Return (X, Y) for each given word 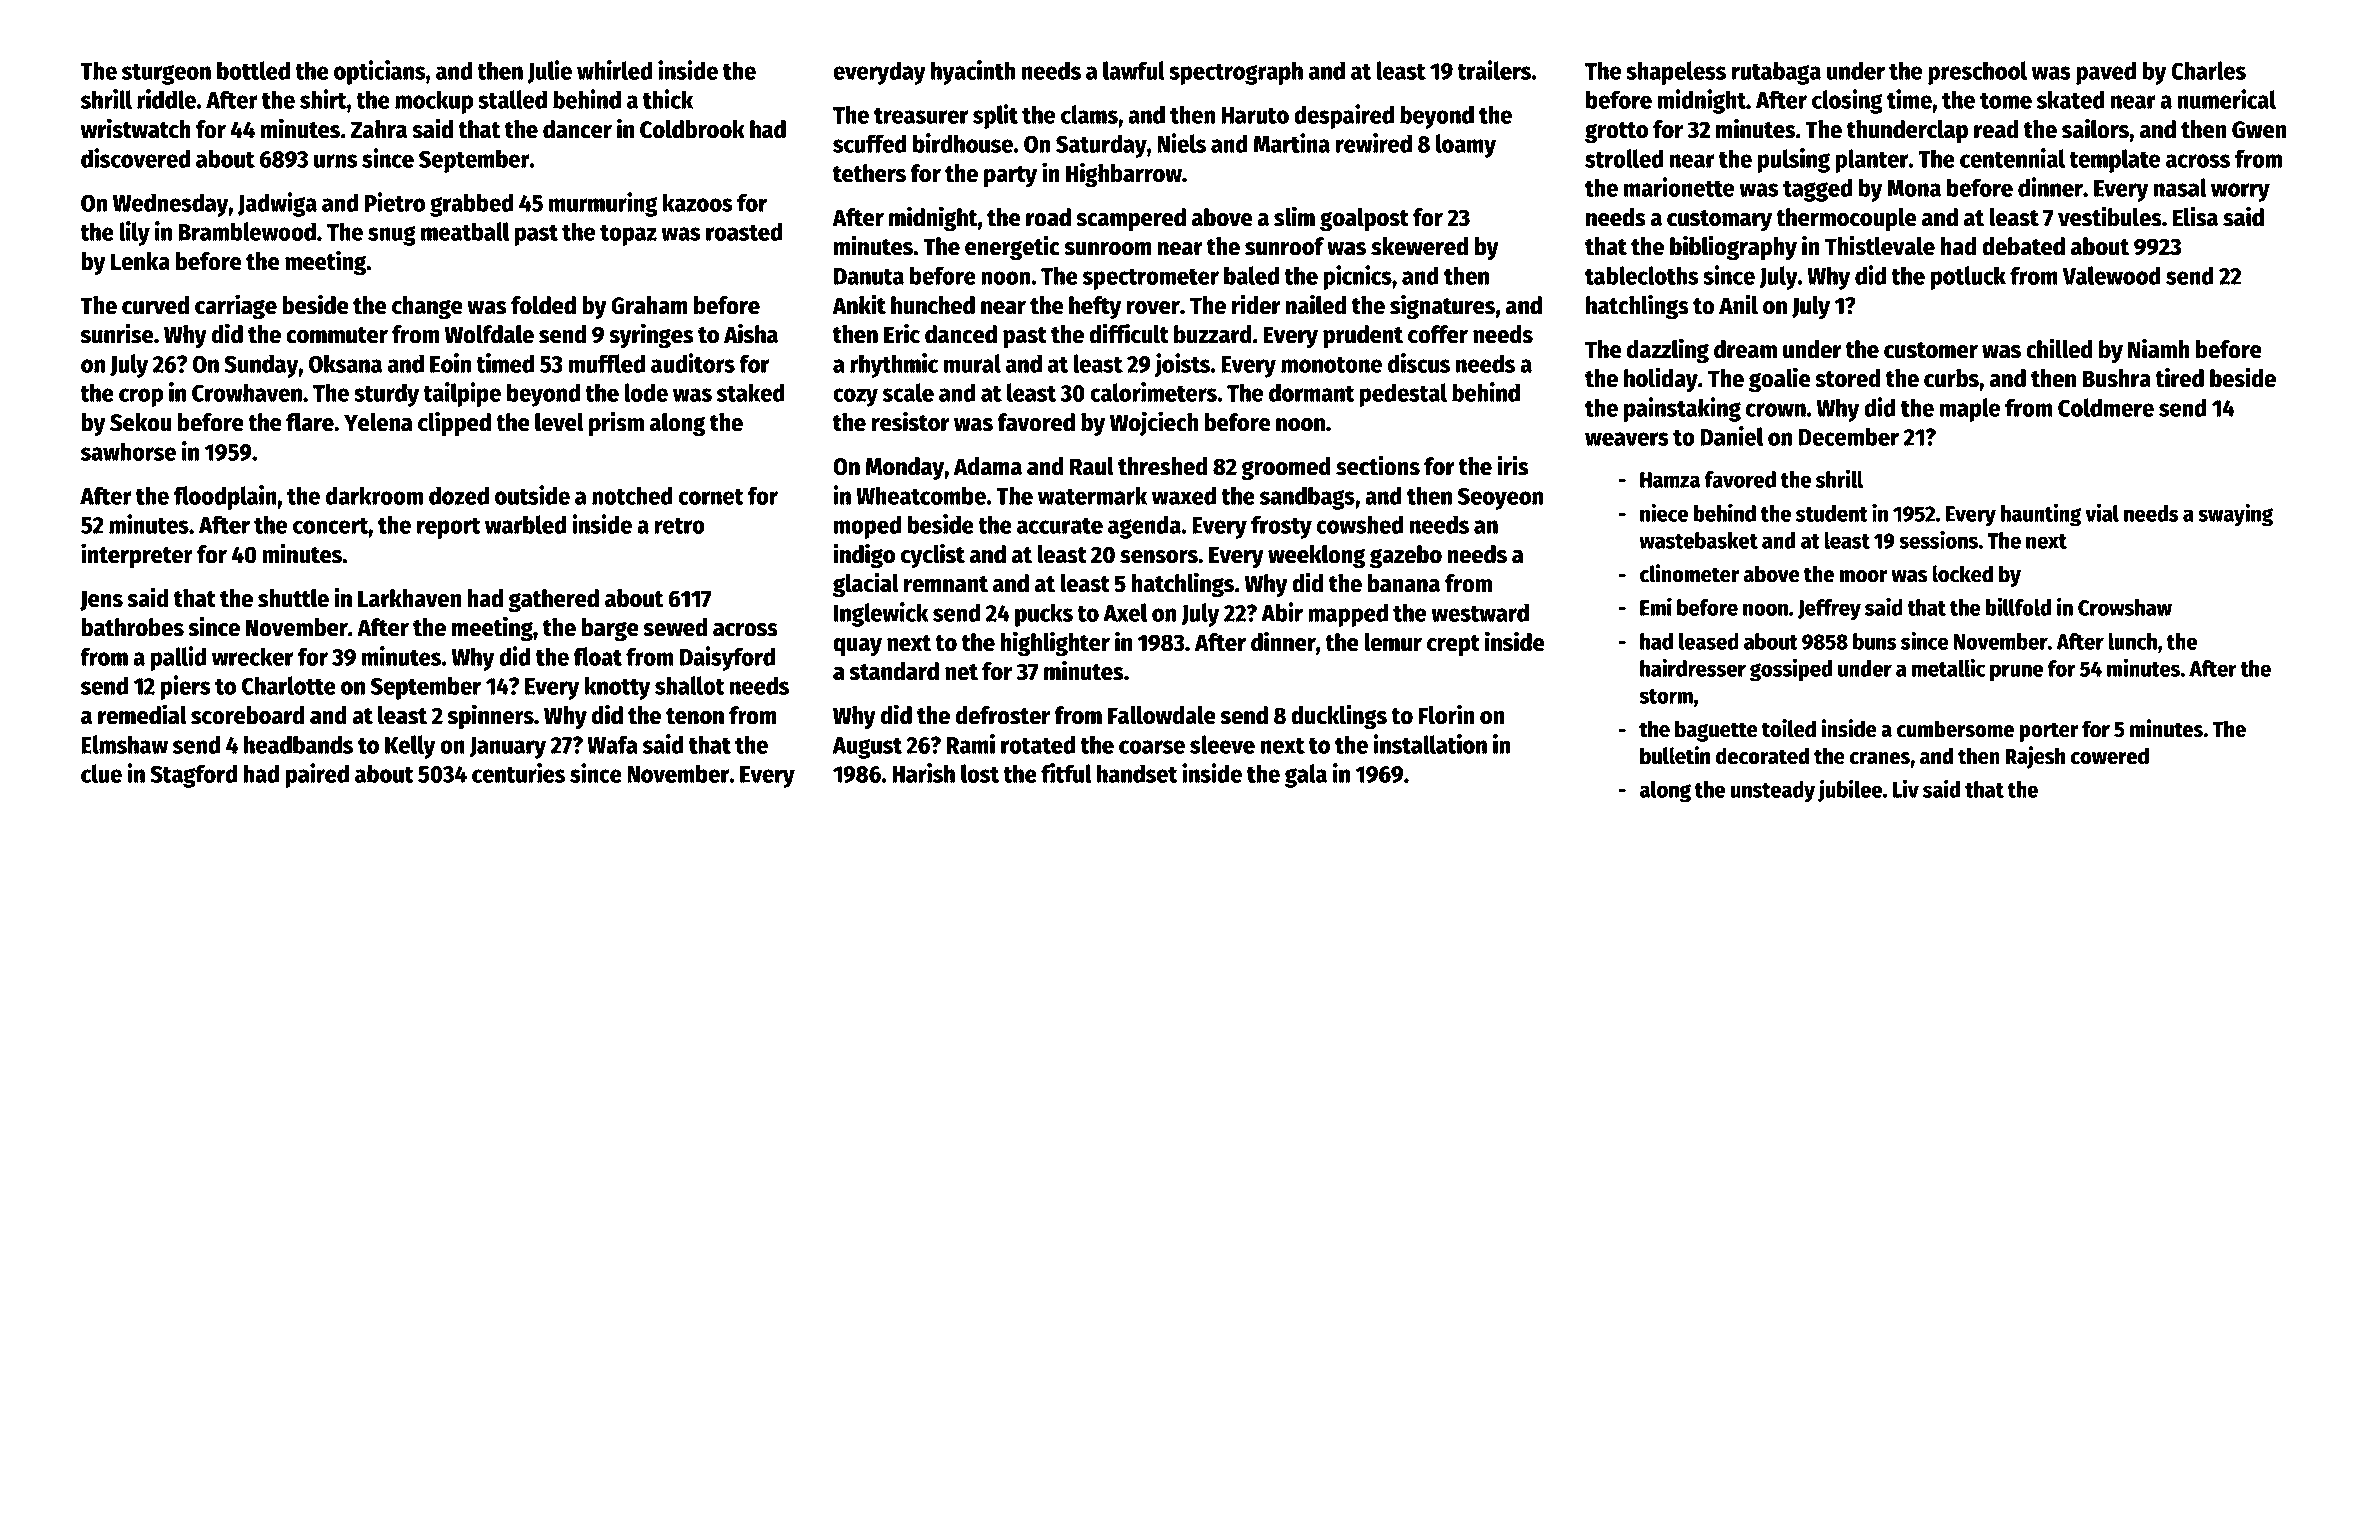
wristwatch (136, 128)
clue (101, 773)
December (1849, 436)
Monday (904, 468)
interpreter (137, 555)
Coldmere (2106, 407)
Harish (923, 773)
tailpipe (462, 394)
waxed (1184, 495)
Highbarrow (1124, 175)
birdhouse (963, 143)
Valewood (2111, 275)
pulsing (1794, 160)
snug (392, 236)
